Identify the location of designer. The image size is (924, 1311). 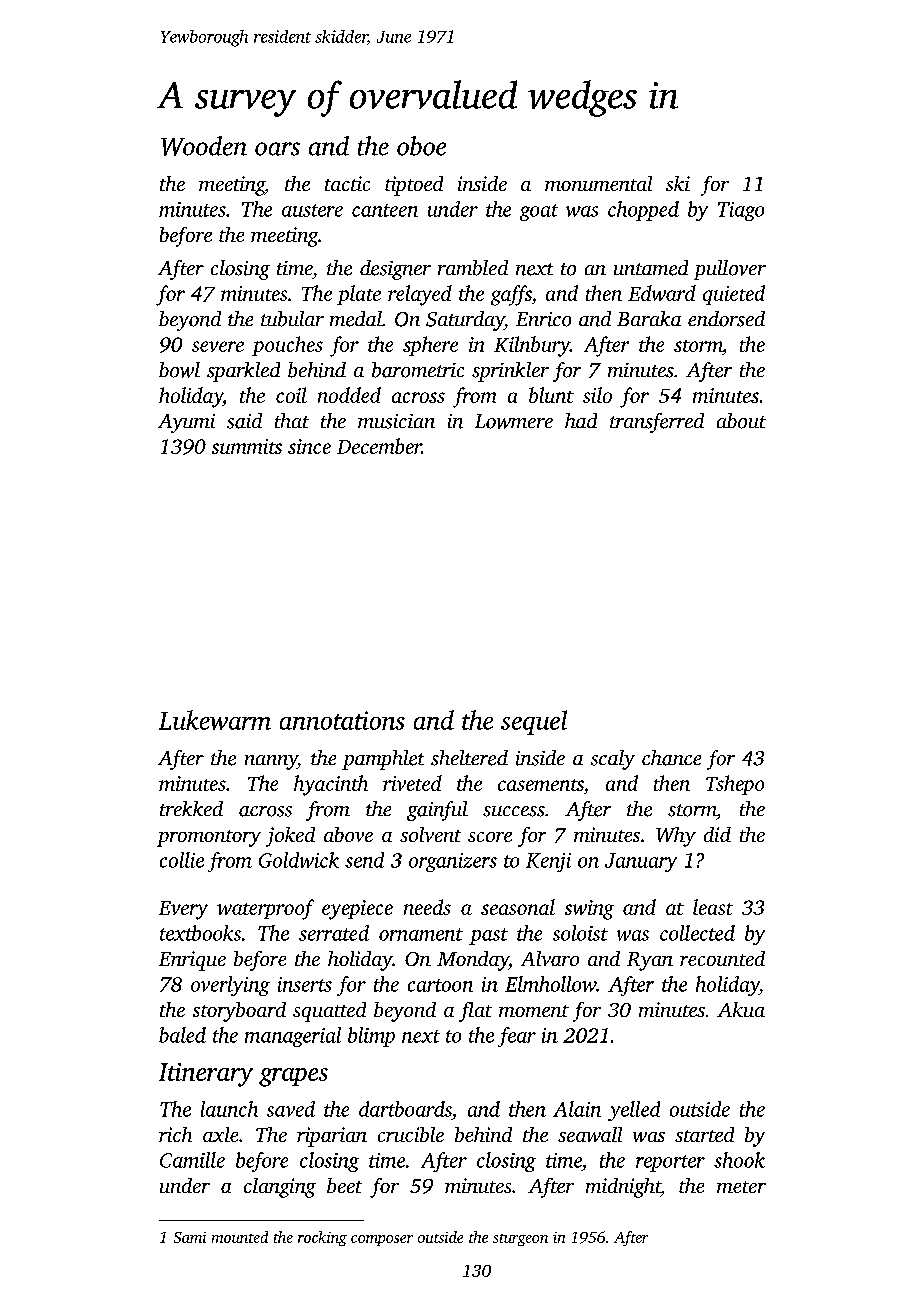
(395, 270).
